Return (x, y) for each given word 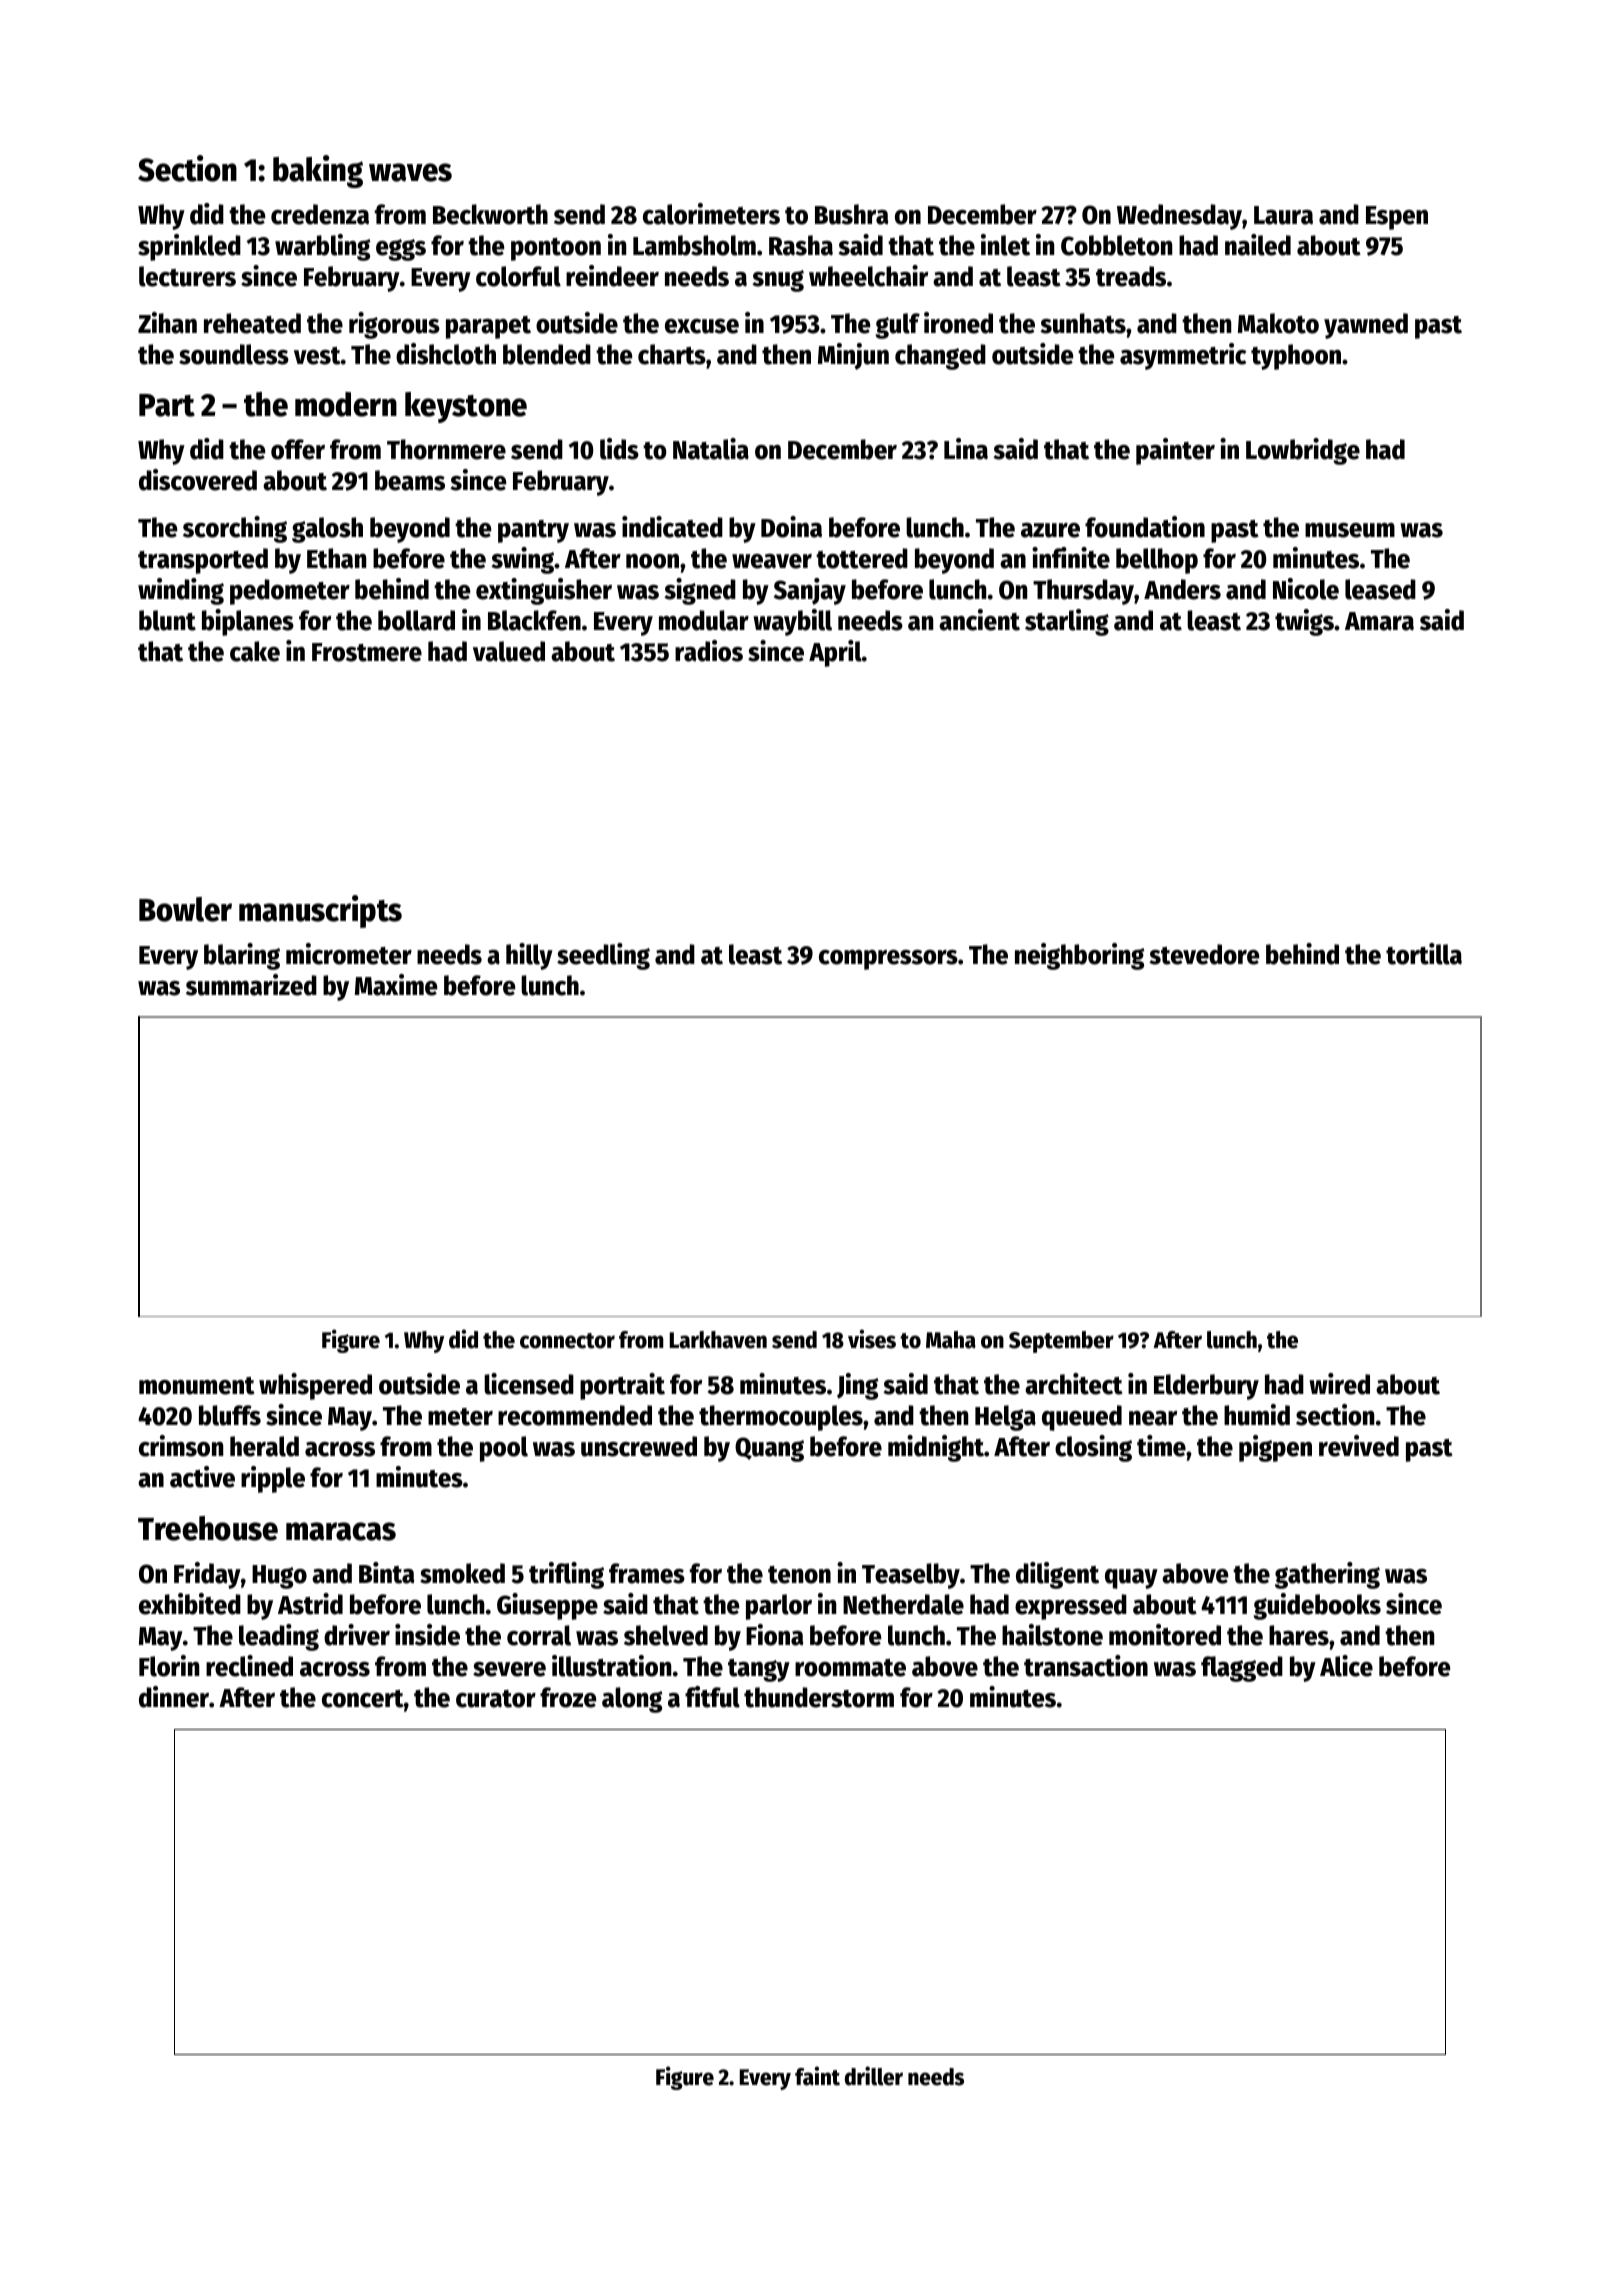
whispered (315, 1386)
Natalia (711, 449)
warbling (322, 247)
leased (1380, 589)
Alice (1346, 1666)
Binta (387, 1573)
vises (872, 1339)
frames (647, 1573)
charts (672, 354)
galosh (327, 530)
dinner (174, 1697)
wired (1339, 1384)
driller (874, 2076)
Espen (1397, 218)
